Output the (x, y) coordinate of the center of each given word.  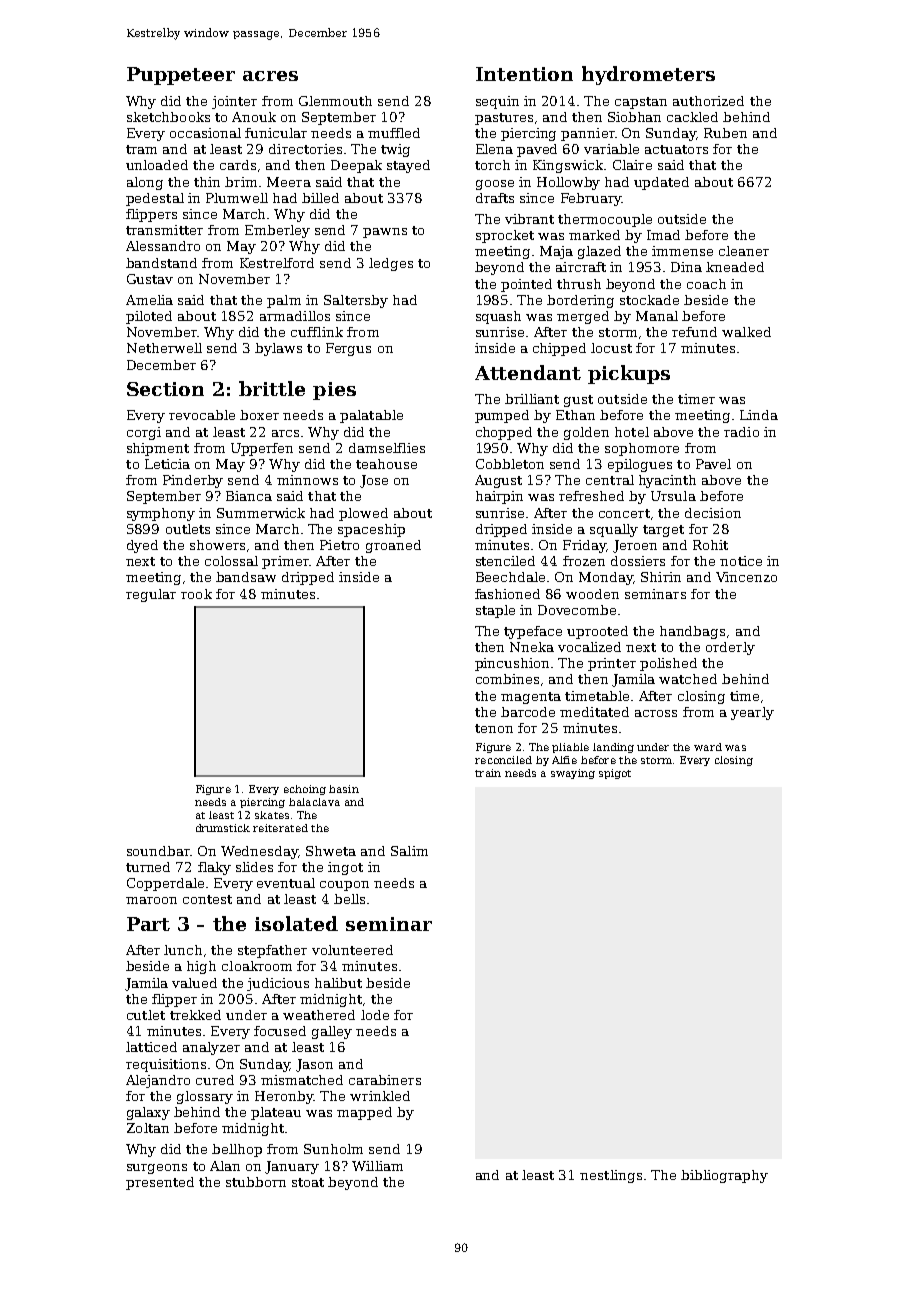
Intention (524, 74)
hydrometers (648, 75)
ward (708, 747)
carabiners (385, 1080)
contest (207, 899)
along (145, 183)
